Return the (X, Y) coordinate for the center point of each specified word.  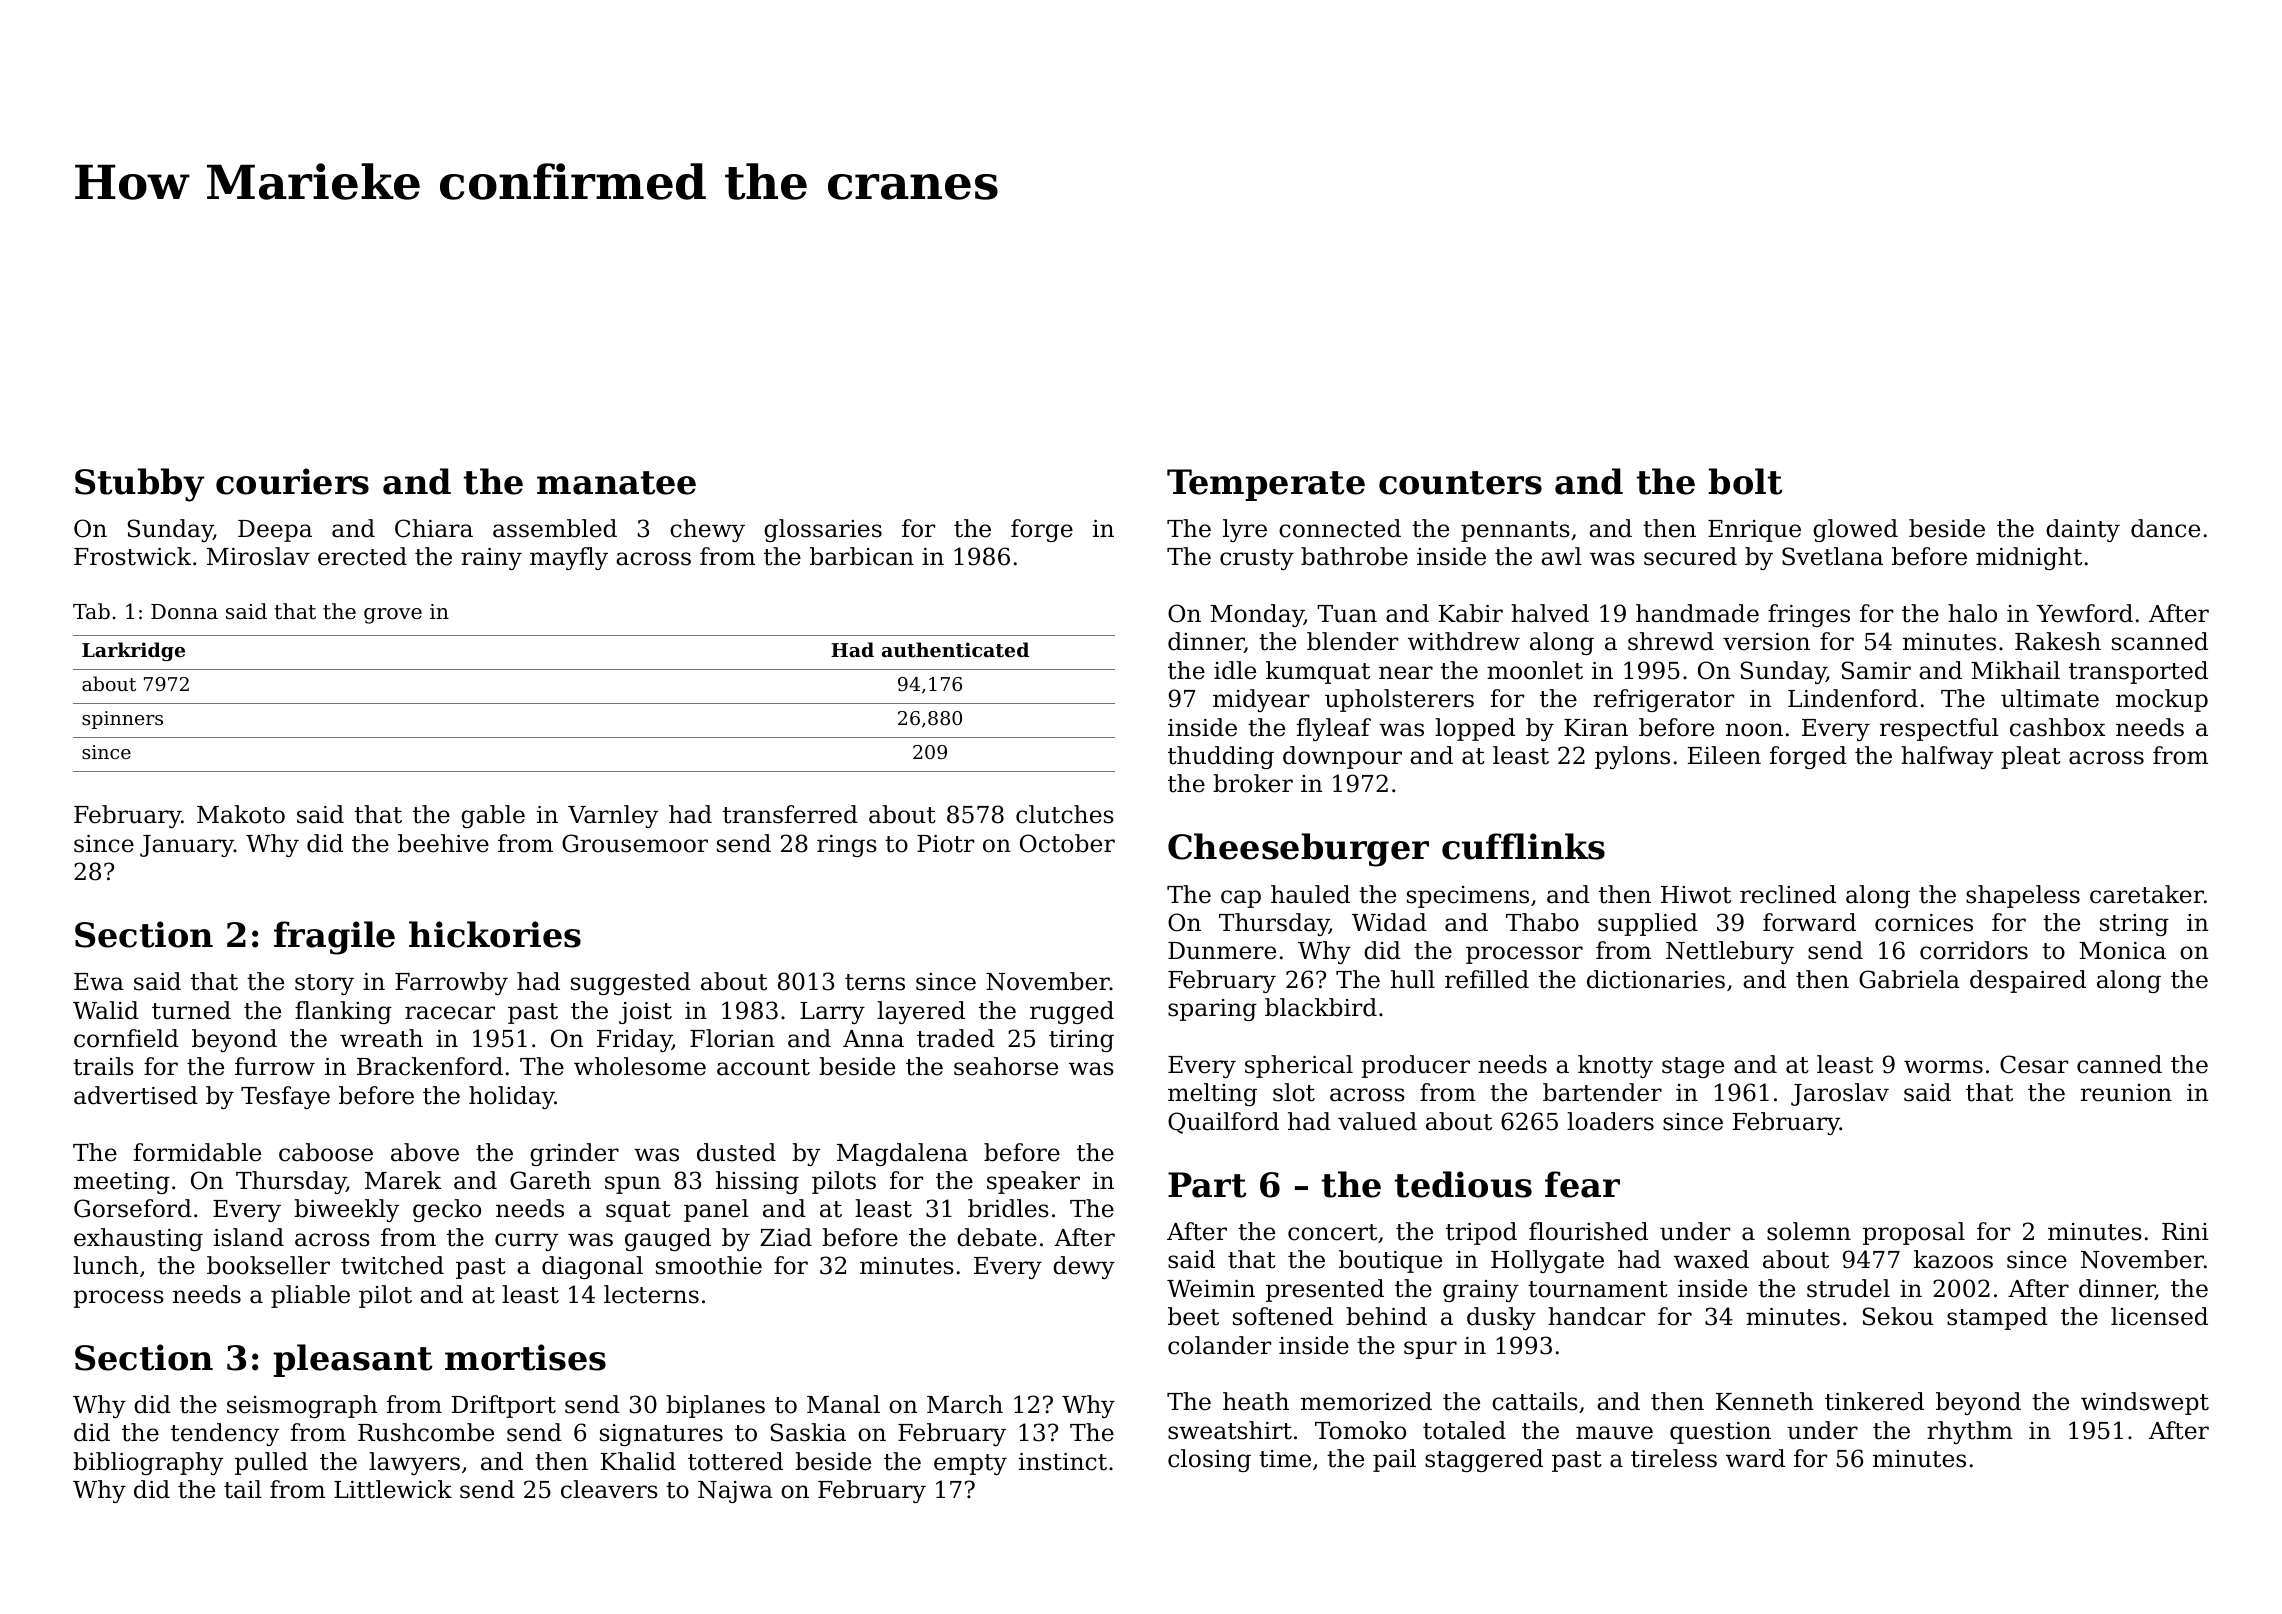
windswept (2145, 1403)
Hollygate (1547, 1261)
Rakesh (2058, 641)
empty (970, 1464)
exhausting (138, 1239)
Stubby (140, 485)
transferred (790, 814)
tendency (225, 1434)
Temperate (1266, 485)
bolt (1746, 481)
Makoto (241, 814)
